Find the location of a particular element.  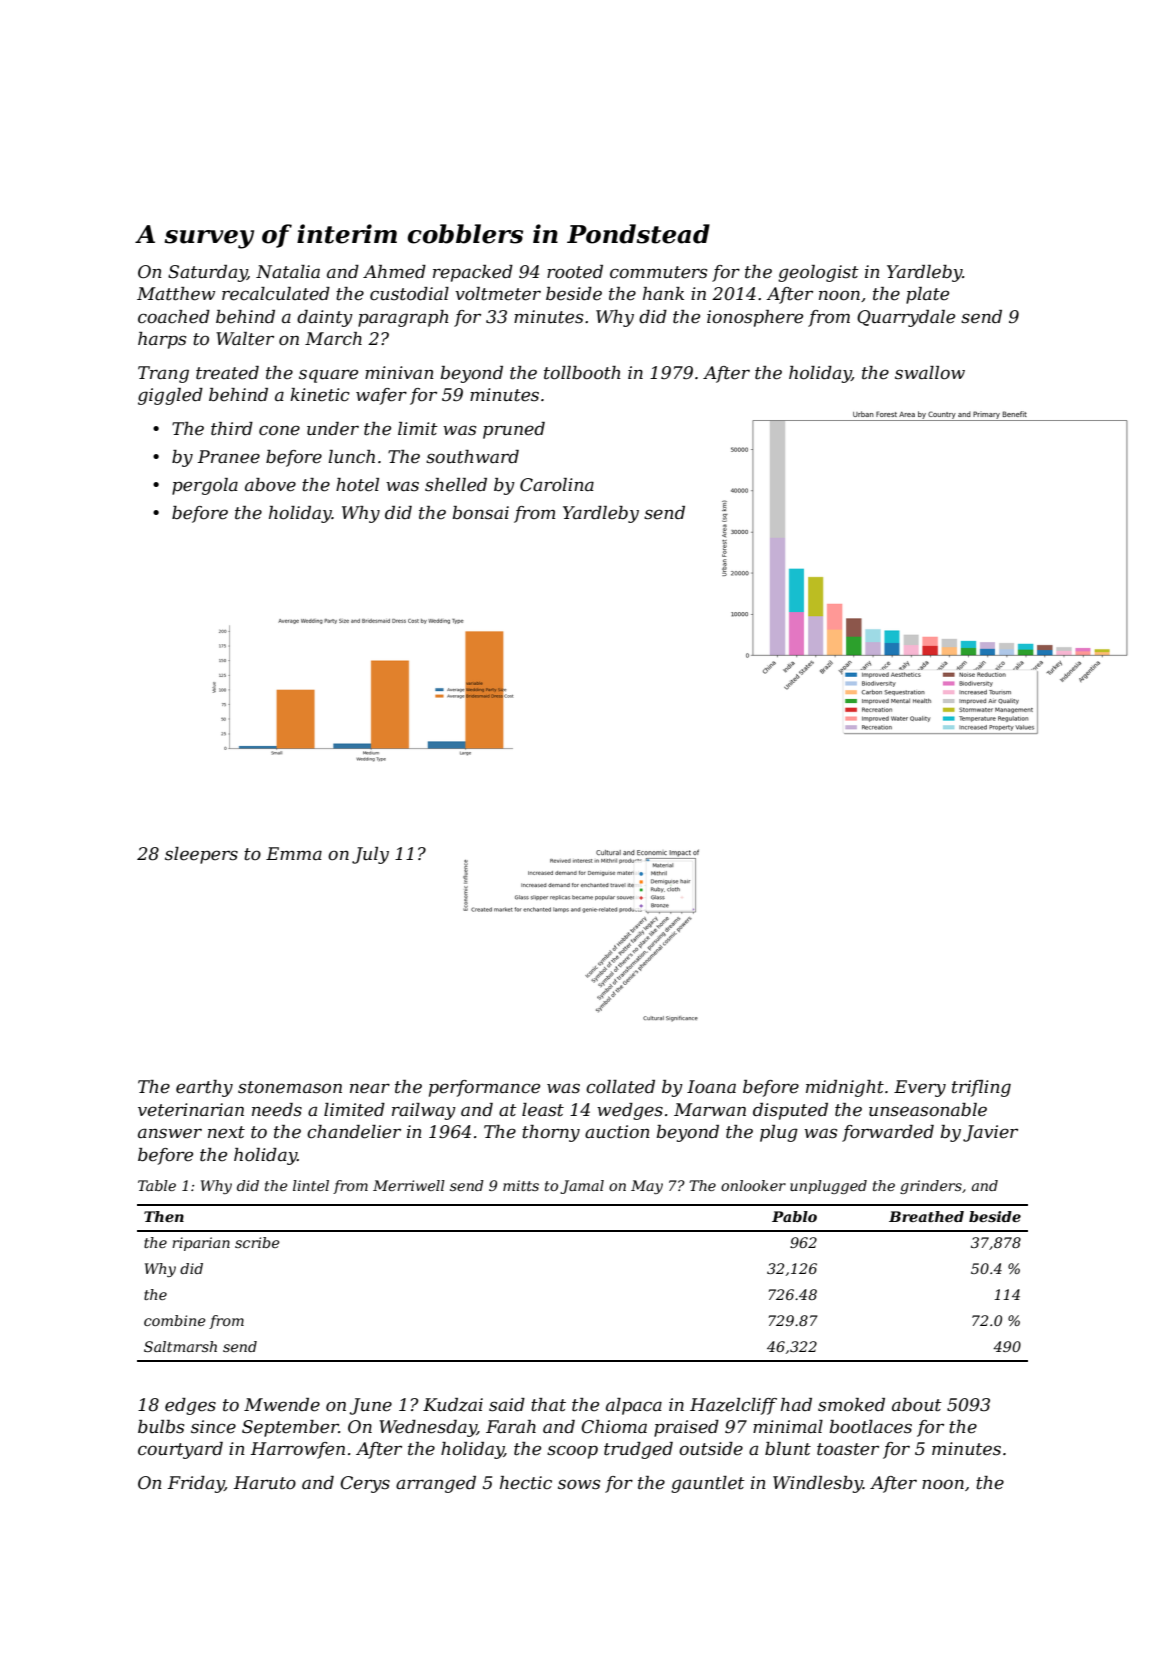

trifling is located at coordinates (981, 1088).
